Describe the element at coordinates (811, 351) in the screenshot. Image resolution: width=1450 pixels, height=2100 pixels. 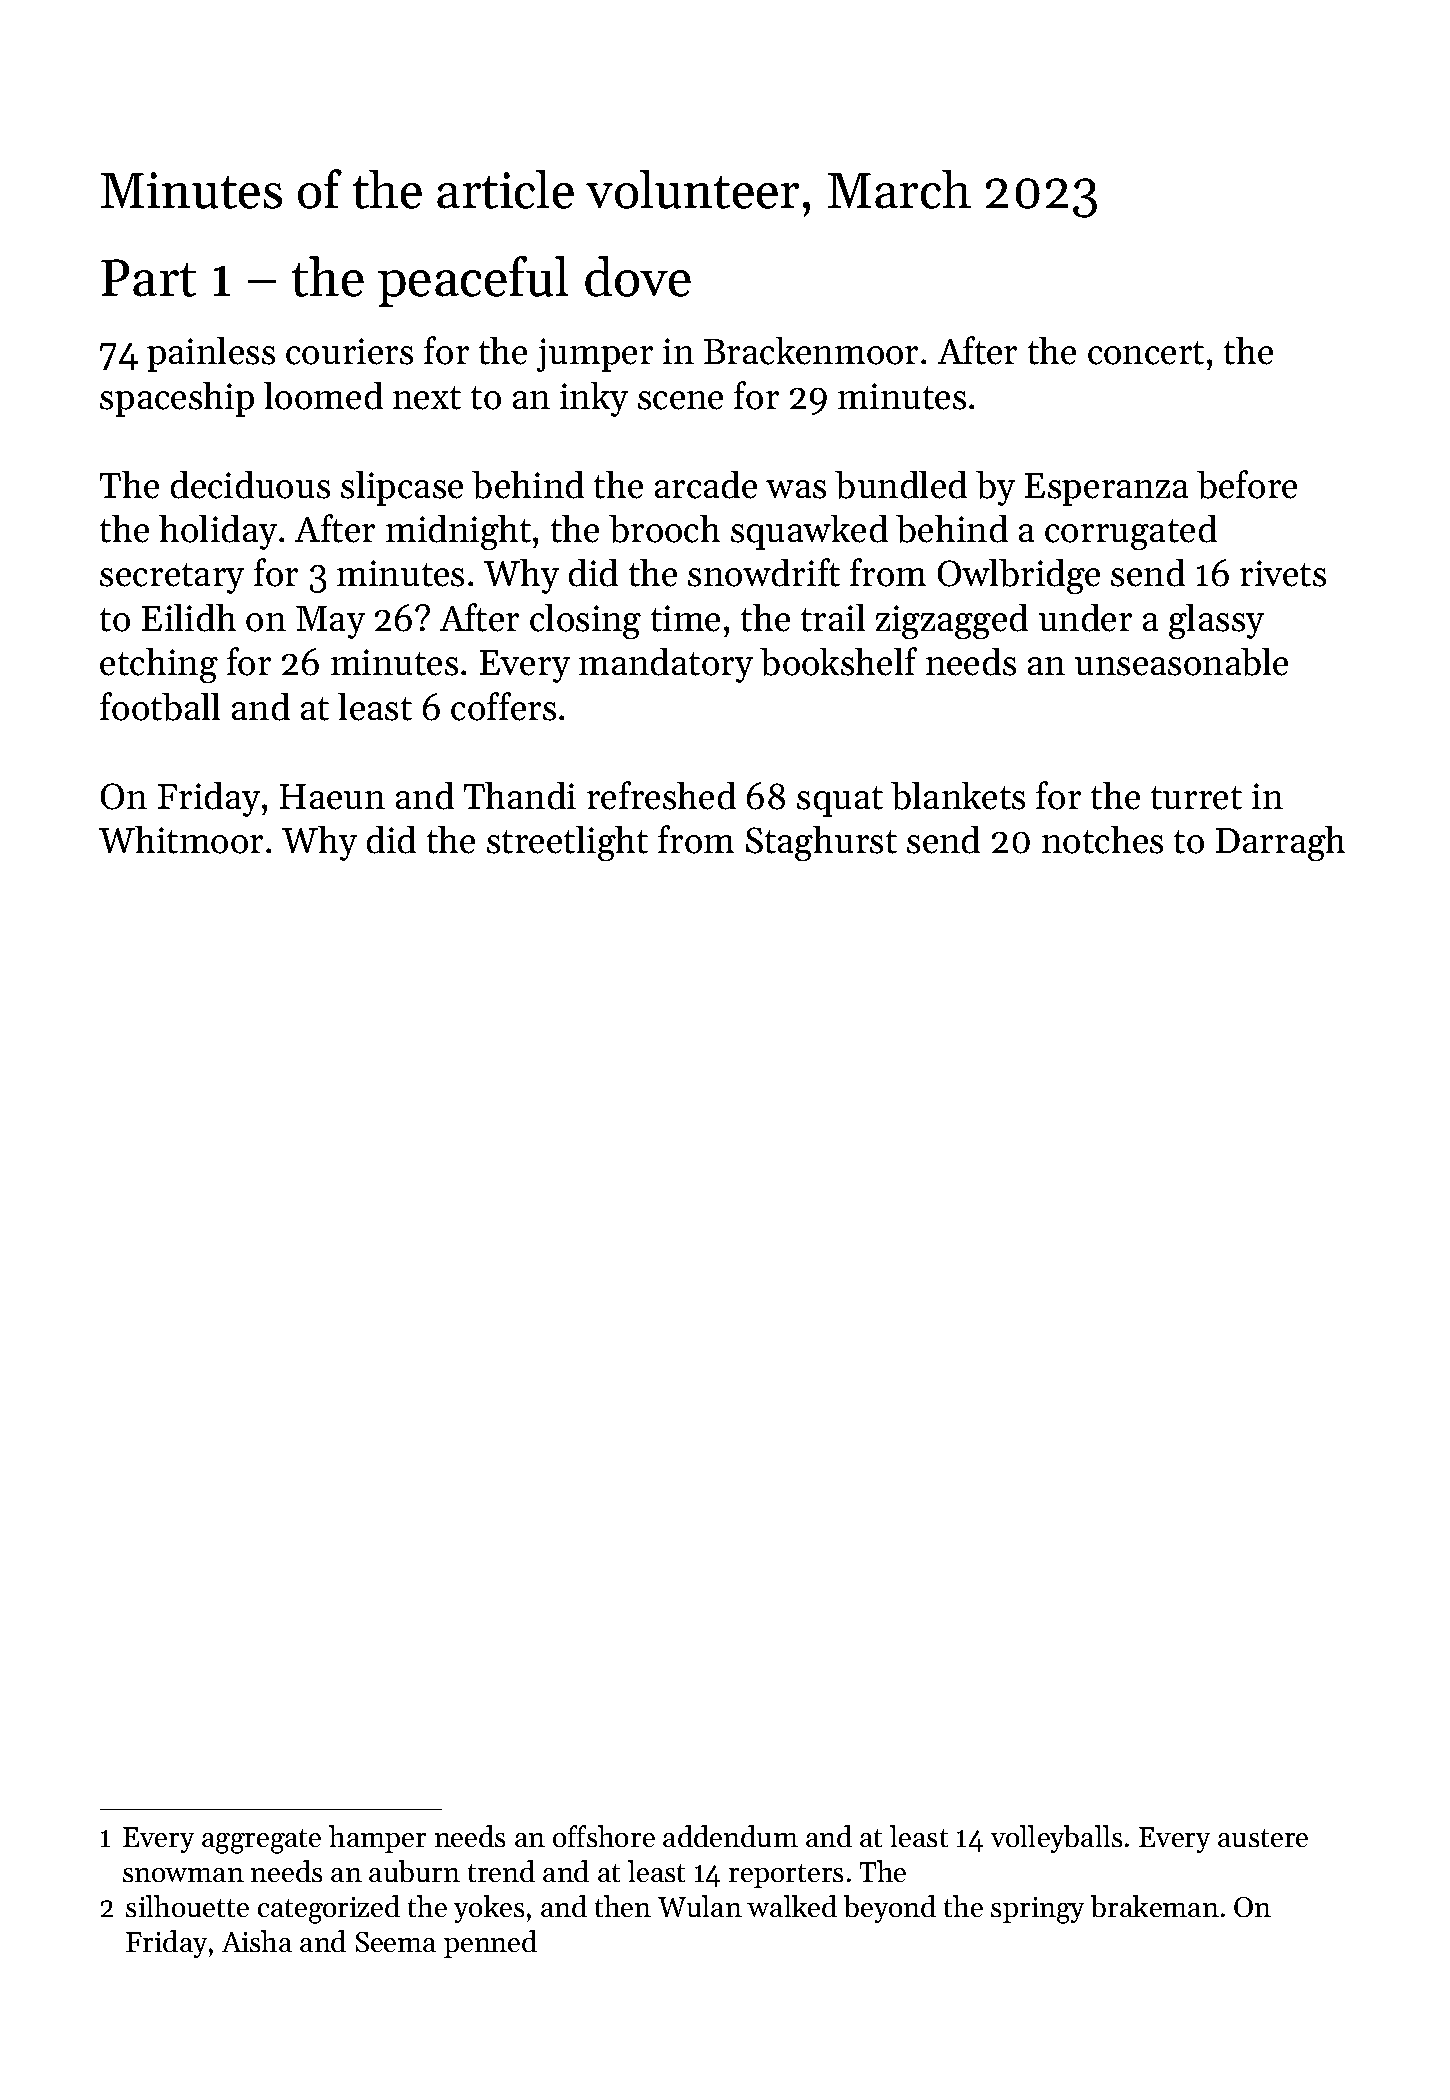
I see `Brackenmoor` at that location.
